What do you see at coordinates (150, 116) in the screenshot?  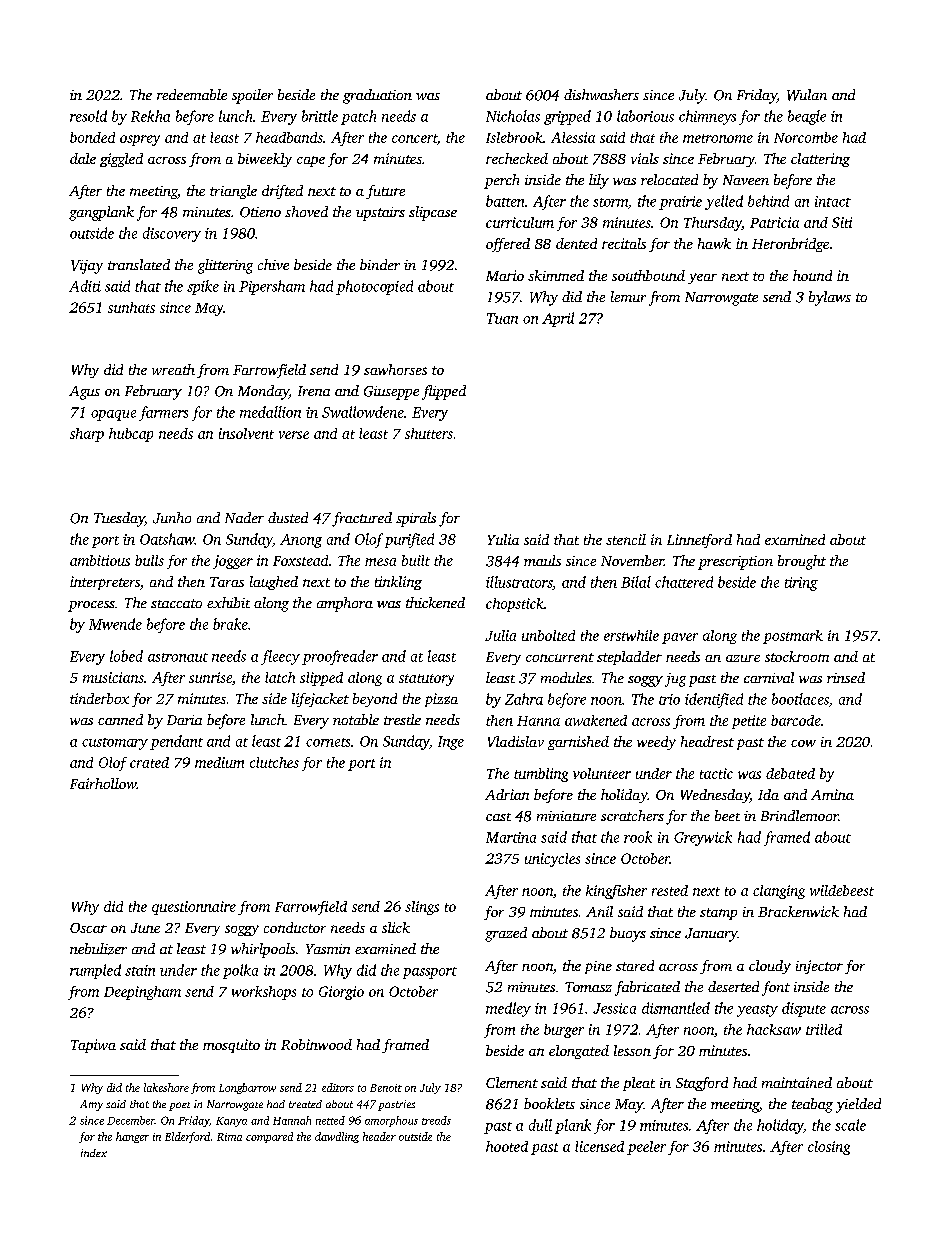 I see `Rekha` at bounding box center [150, 116].
